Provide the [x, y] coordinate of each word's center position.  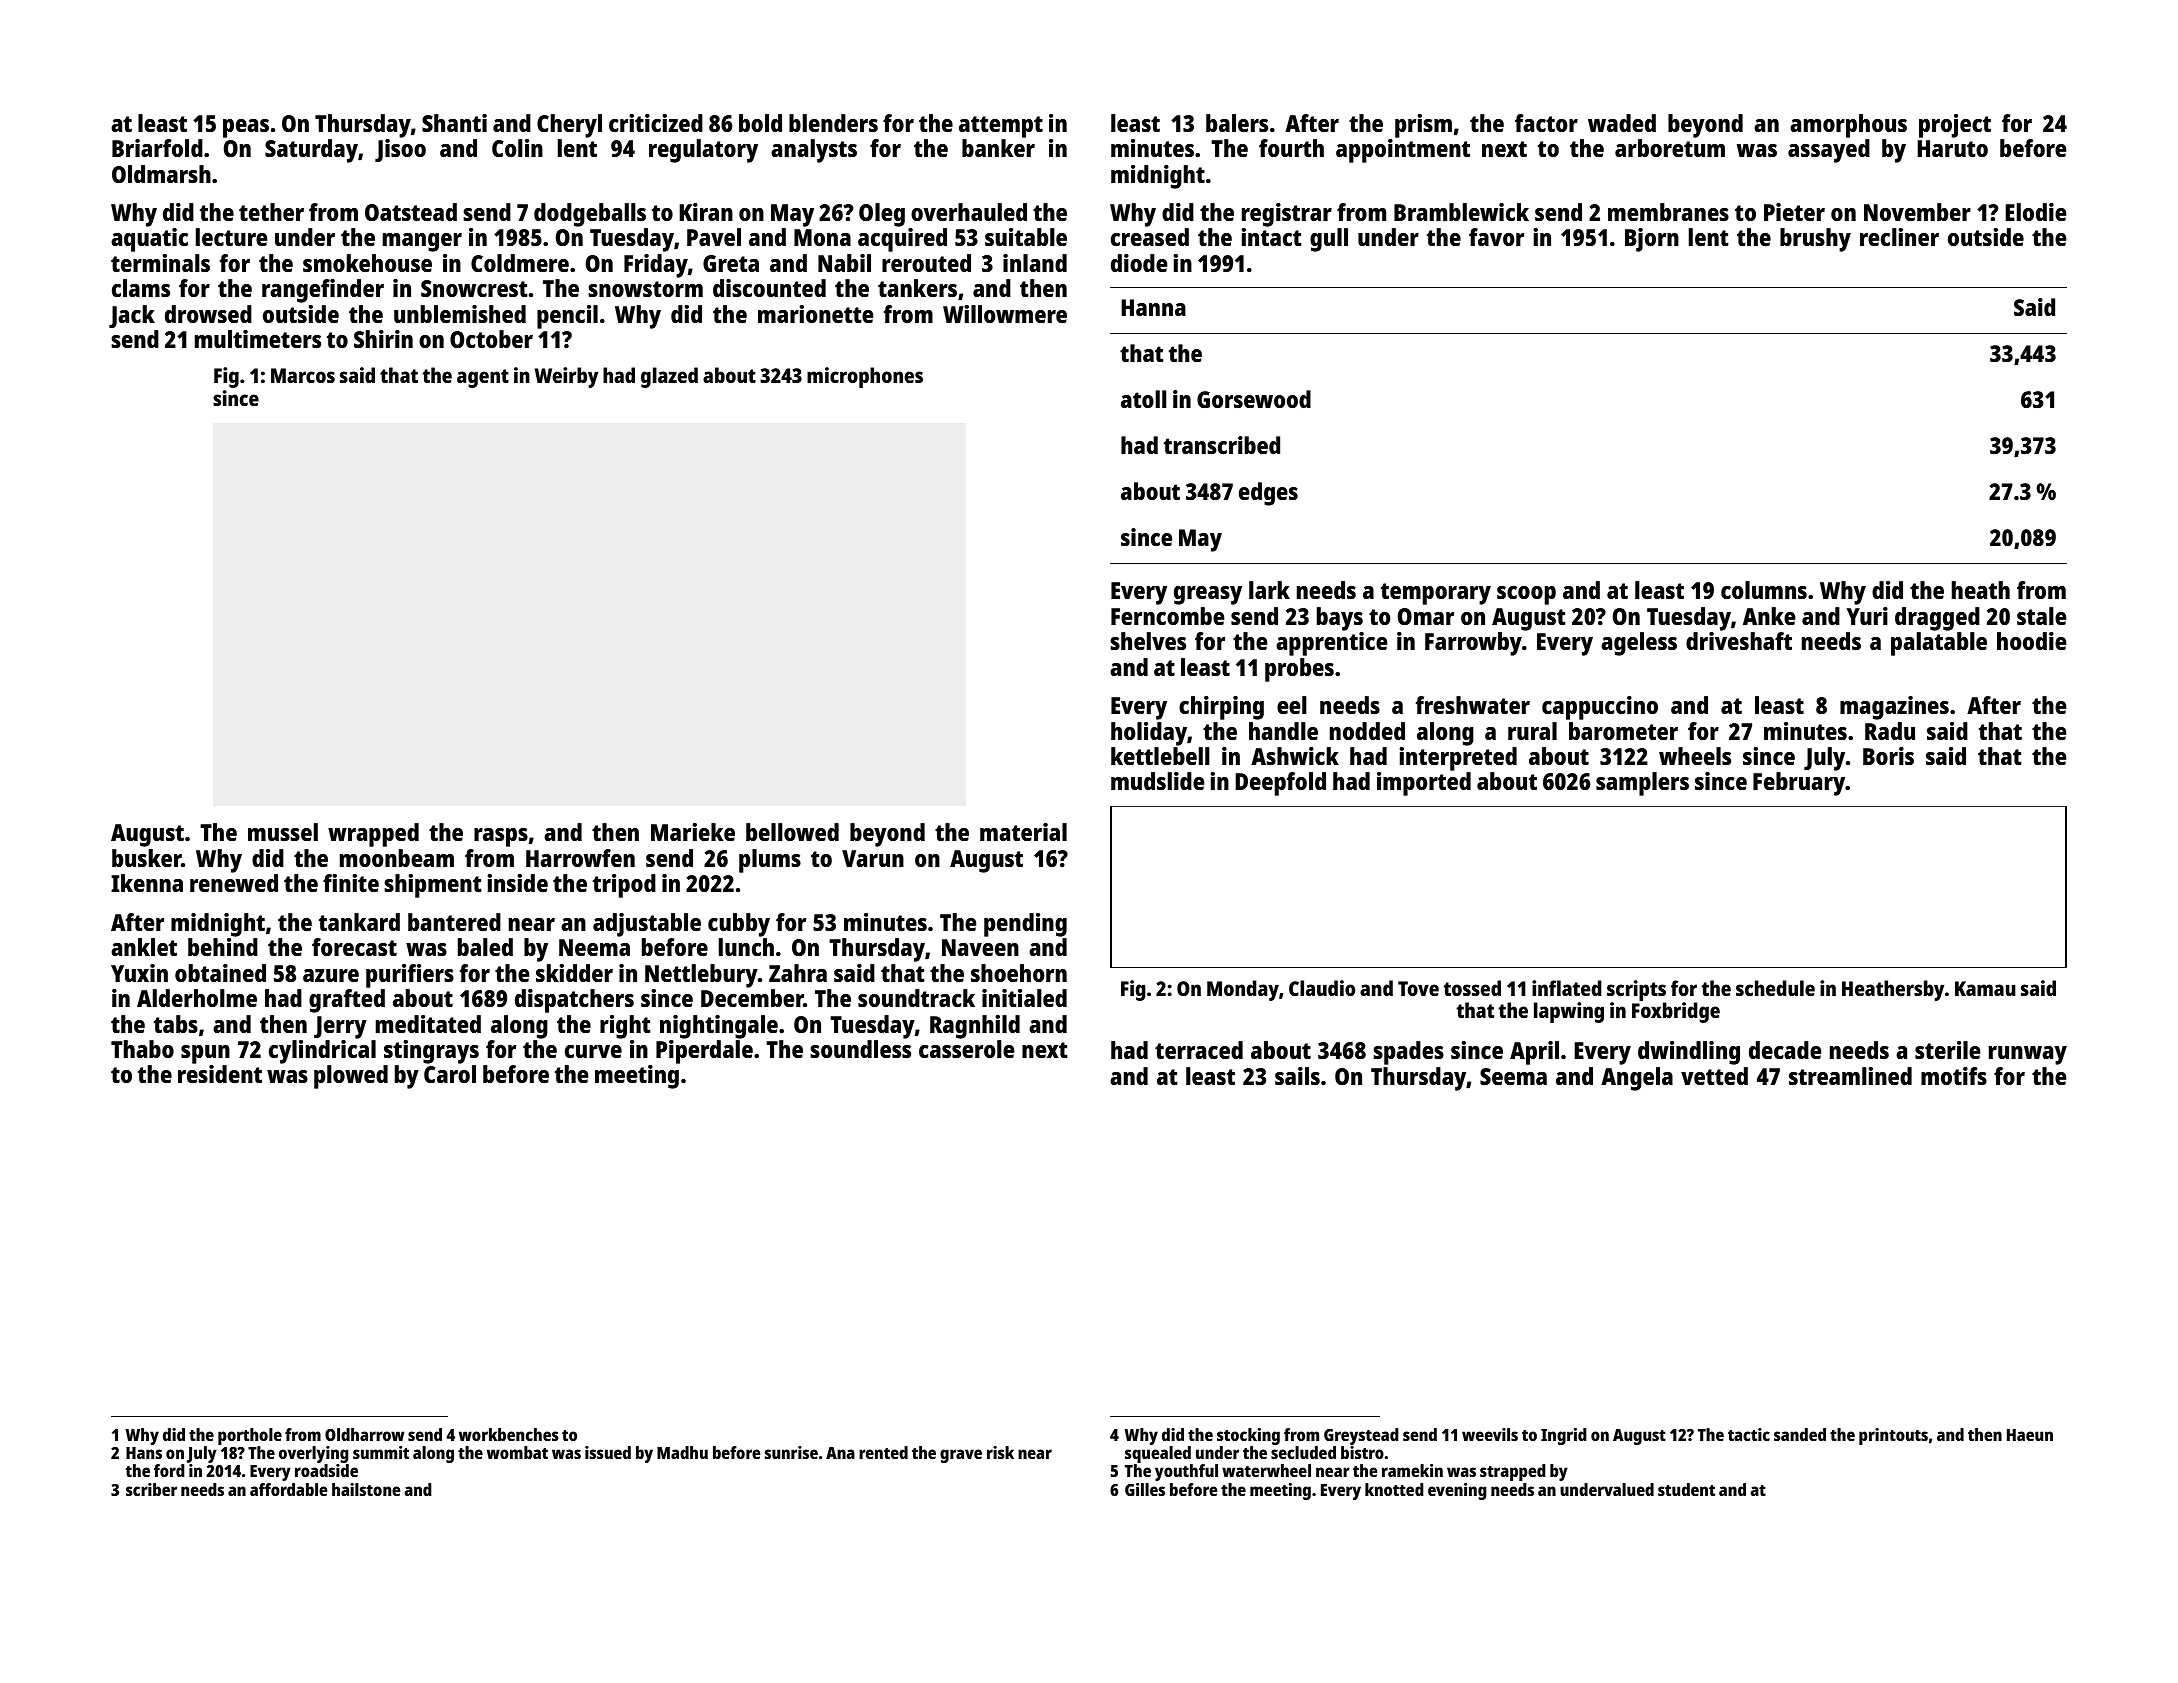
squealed [1158, 1454]
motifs [1954, 1076]
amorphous [1848, 126]
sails [1297, 1076]
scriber [151, 1489]
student [1686, 1489]
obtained [220, 973]
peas [246, 128]
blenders [833, 123]
